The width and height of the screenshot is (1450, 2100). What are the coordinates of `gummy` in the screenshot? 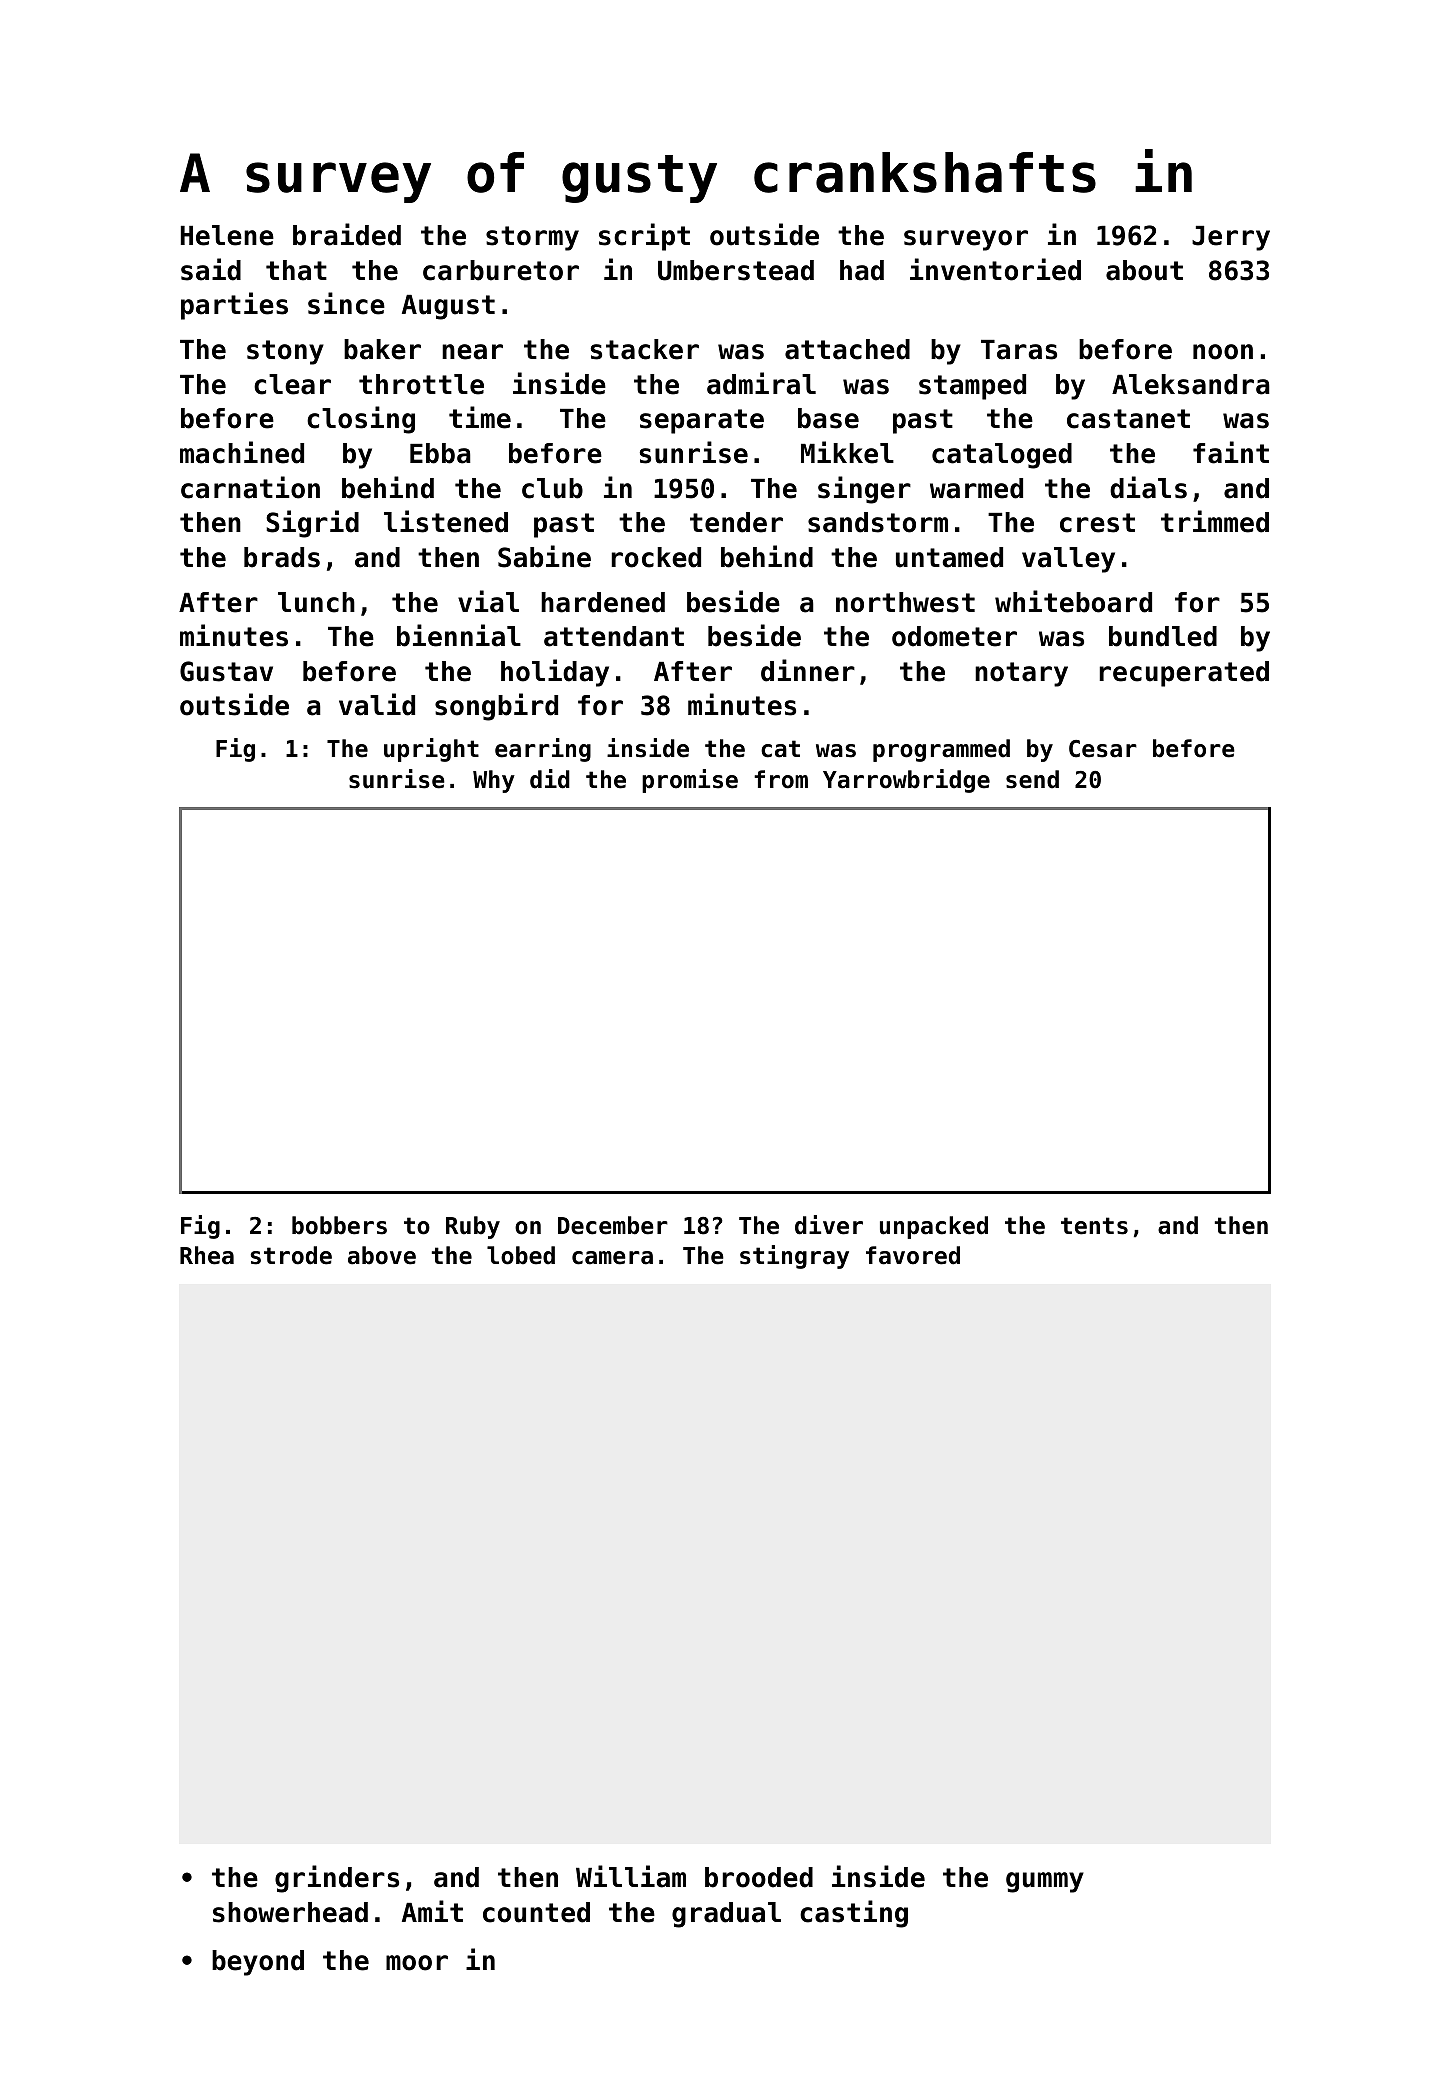 It's located at (1045, 1882).
